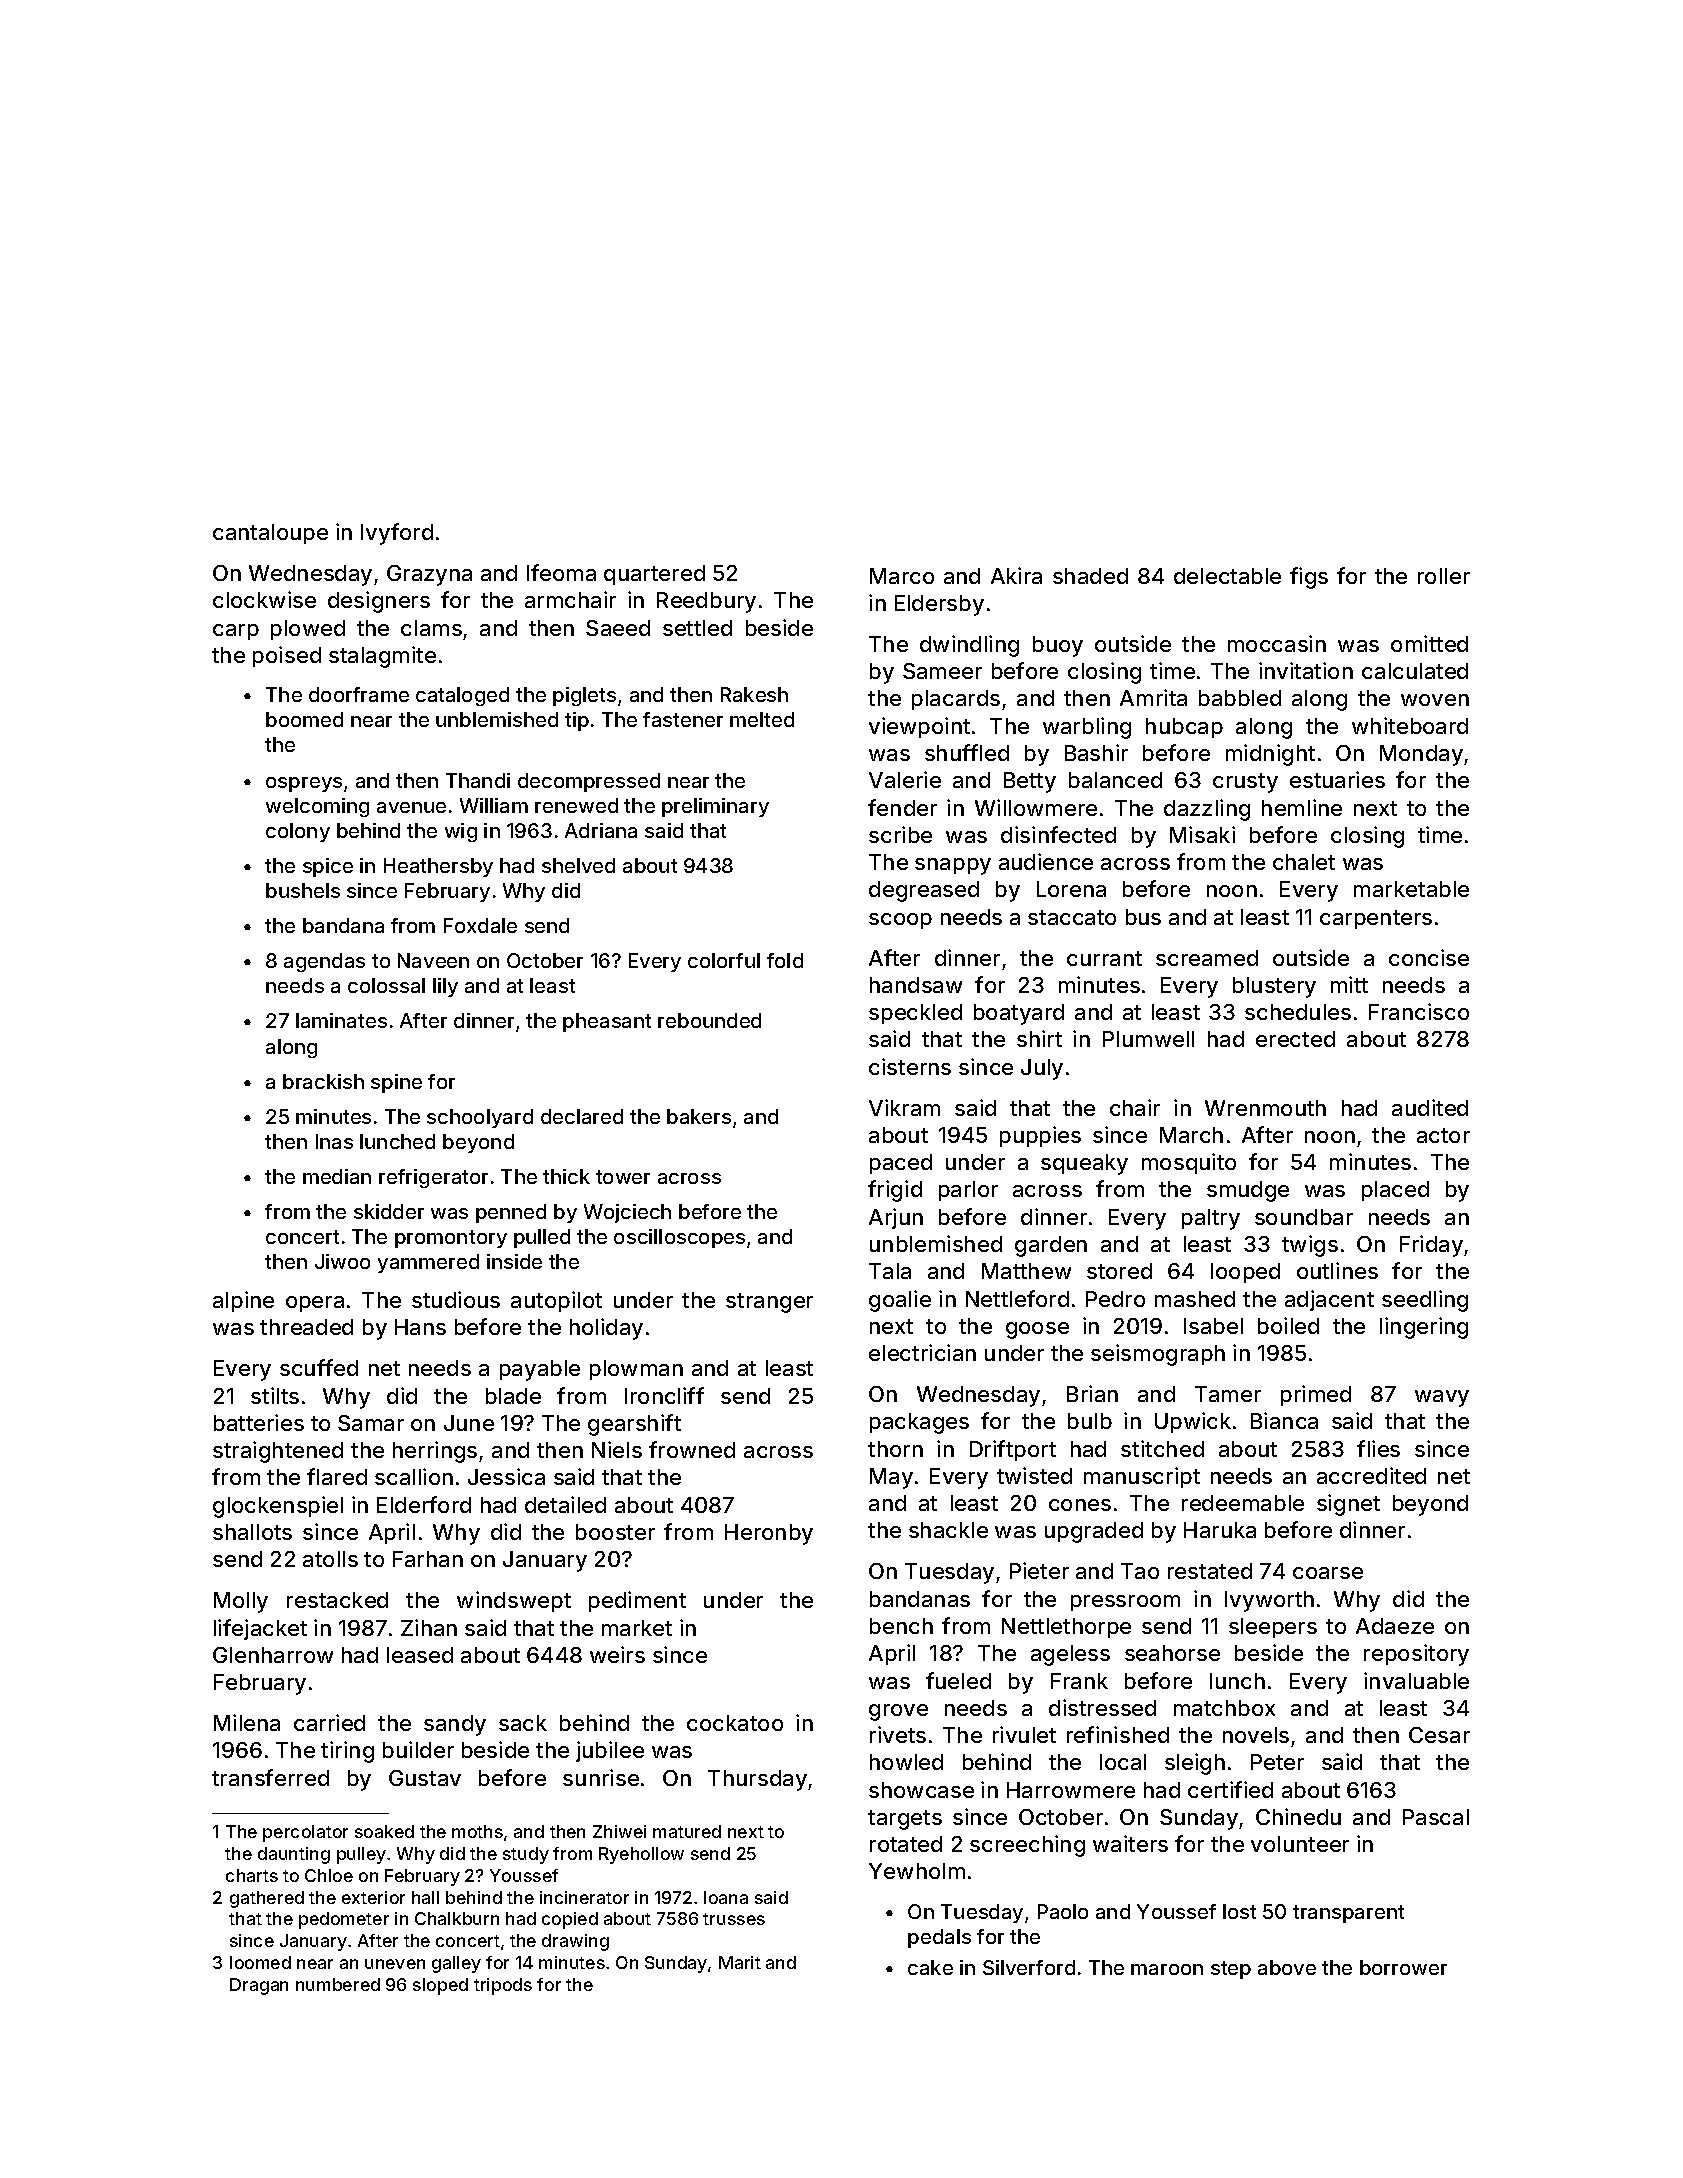  What do you see at coordinates (1191, 1135) in the screenshot?
I see `March` at bounding box center [1191, 1135].
